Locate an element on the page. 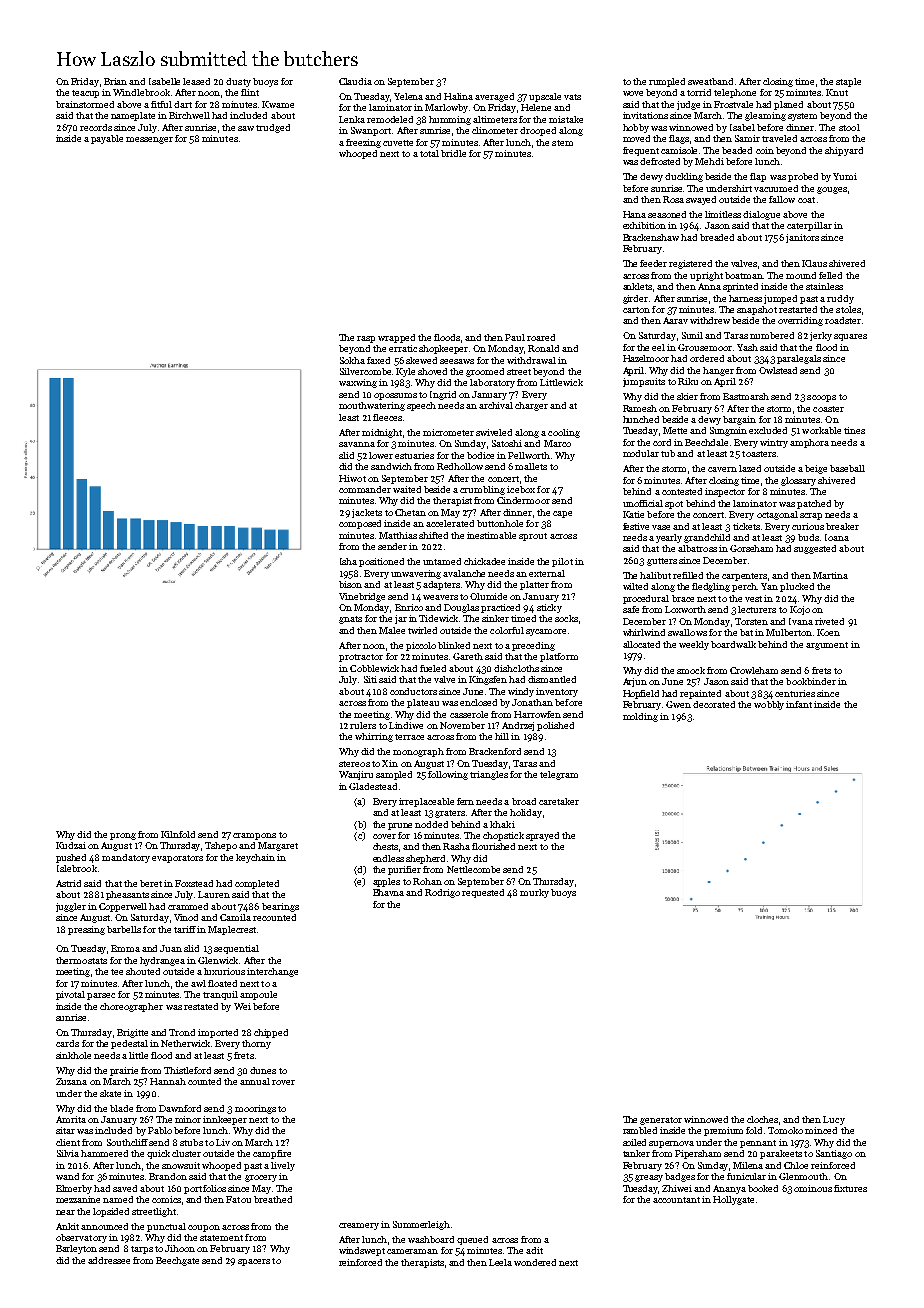  sweatband is located at coordinates (710, 81).
